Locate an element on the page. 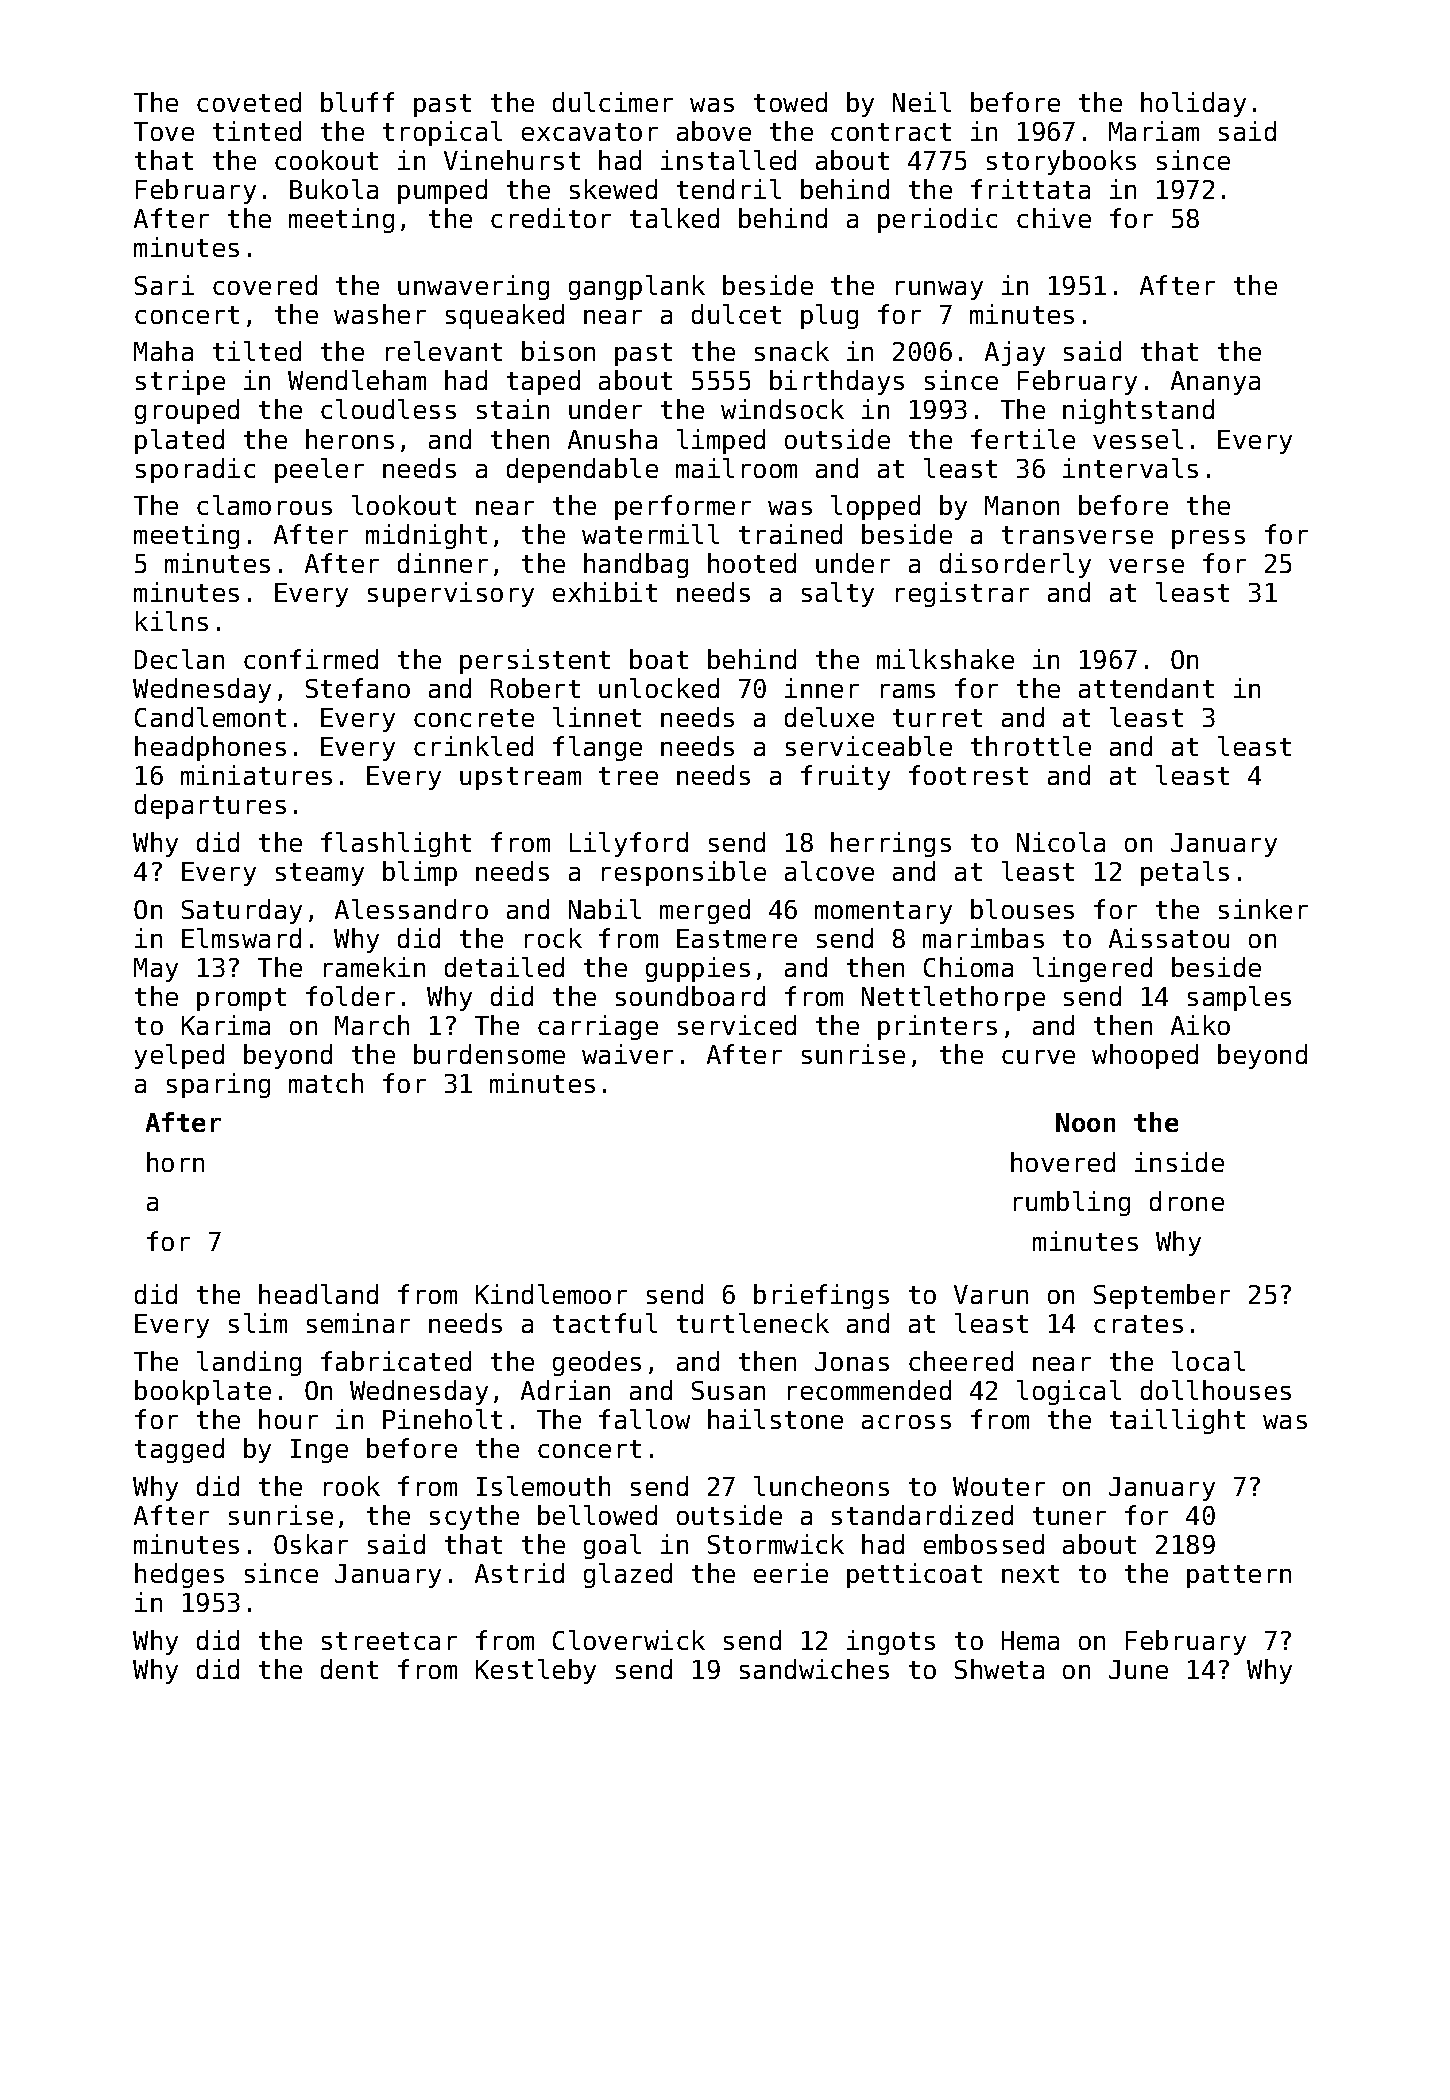 The width and height of the page is (1450, 2100). talked is located at coordinates (674, 218).
